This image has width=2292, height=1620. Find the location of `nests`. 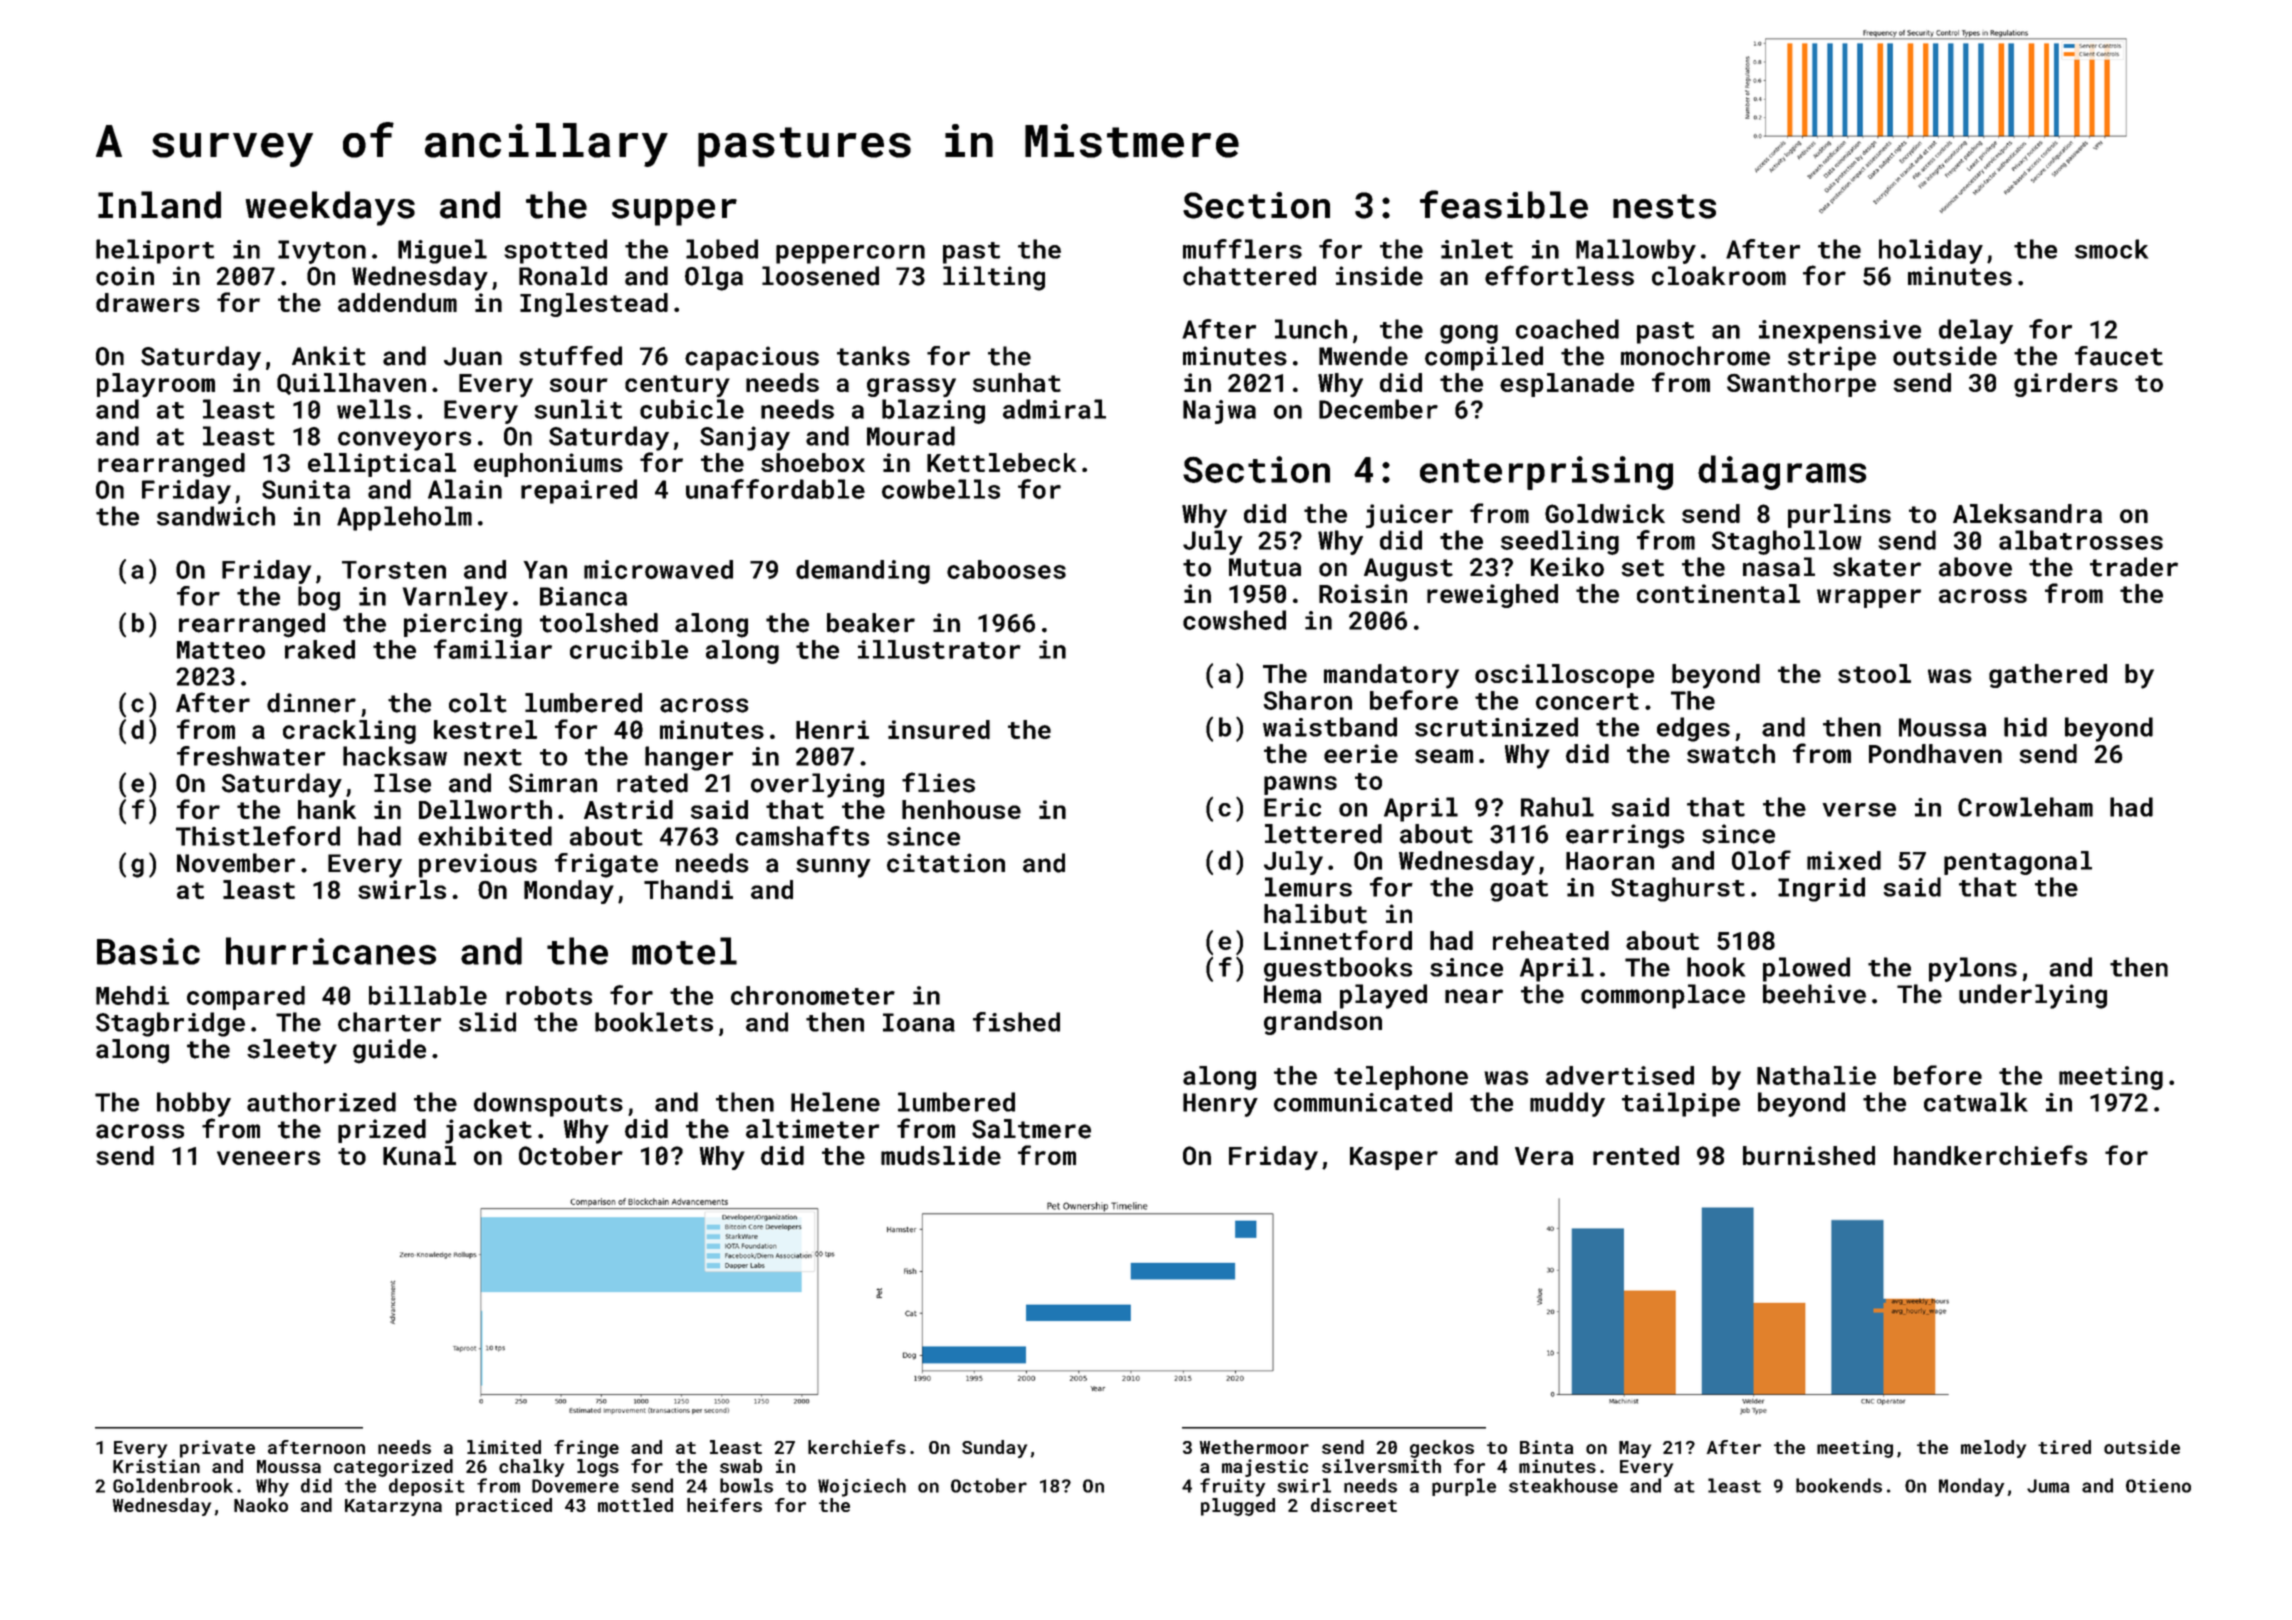

nests is located at coordinates (1664, 206).
